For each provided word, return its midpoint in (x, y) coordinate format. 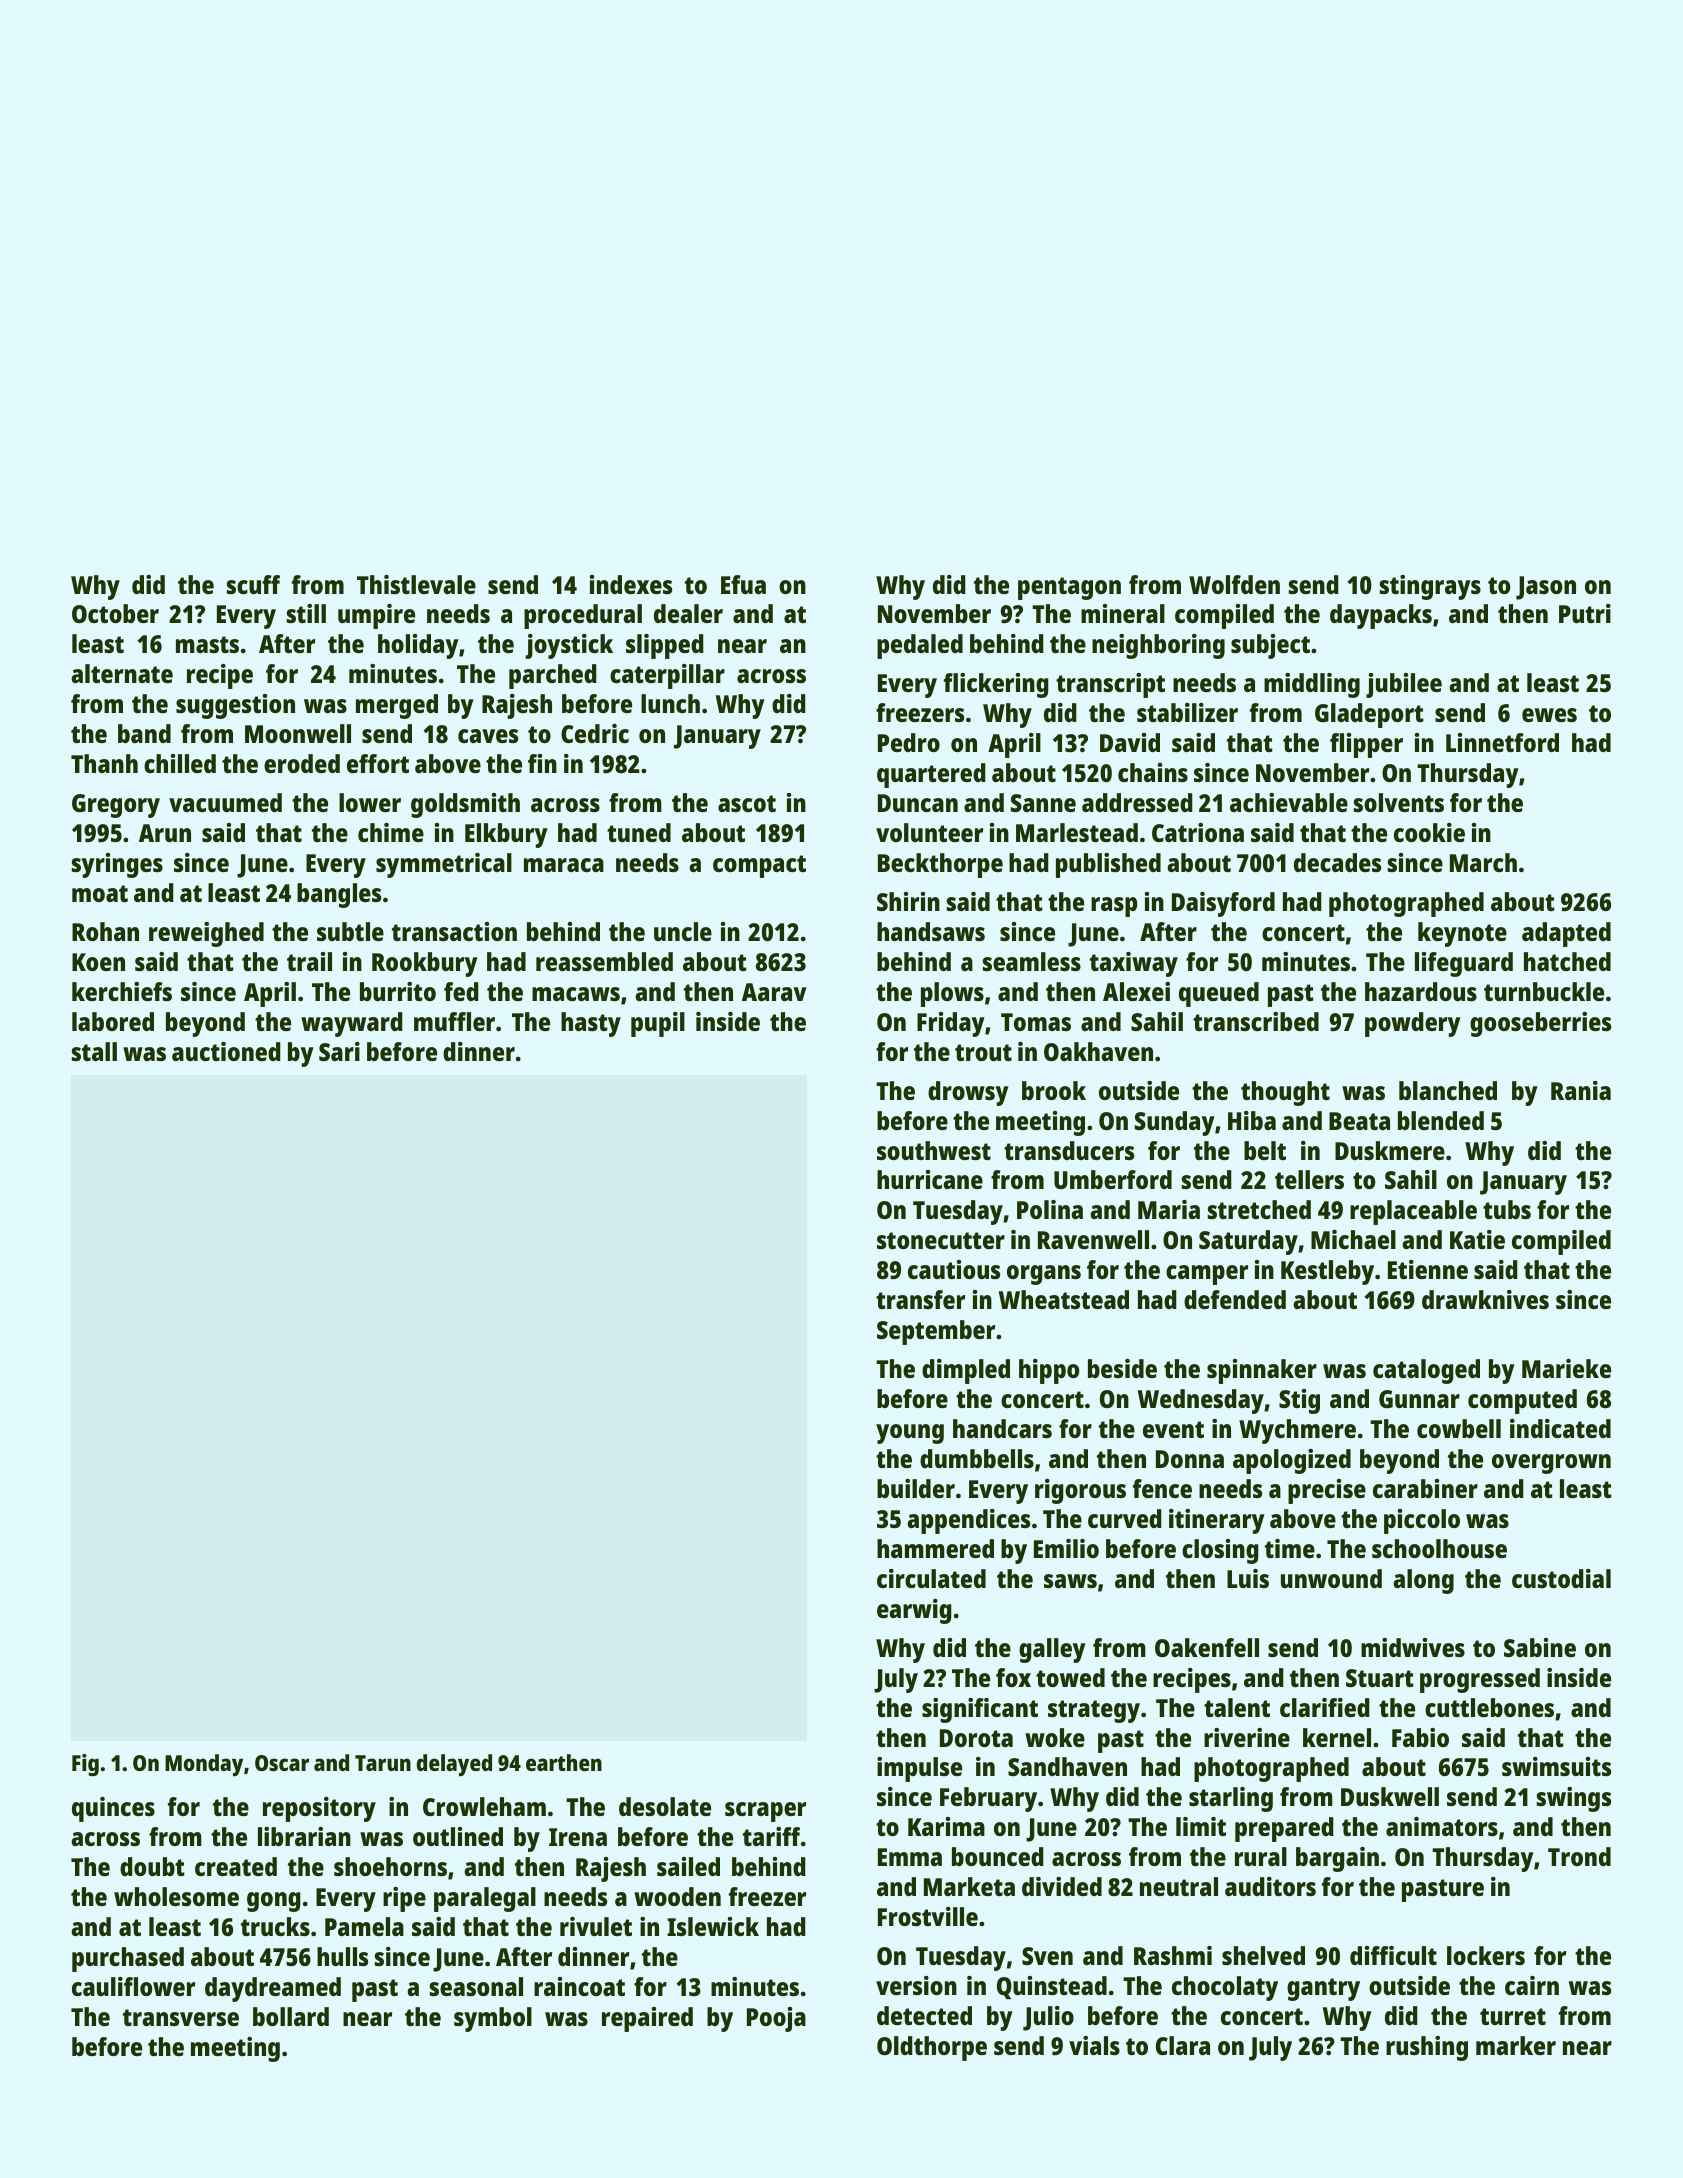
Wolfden (1234, 584)
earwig (914, 1611)
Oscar (282, 1763)
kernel (1337, 1737)
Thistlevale (416, 584)
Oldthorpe (932, 2048)
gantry (1323, 1989)
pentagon (1069, 588)
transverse (181, 2017)
